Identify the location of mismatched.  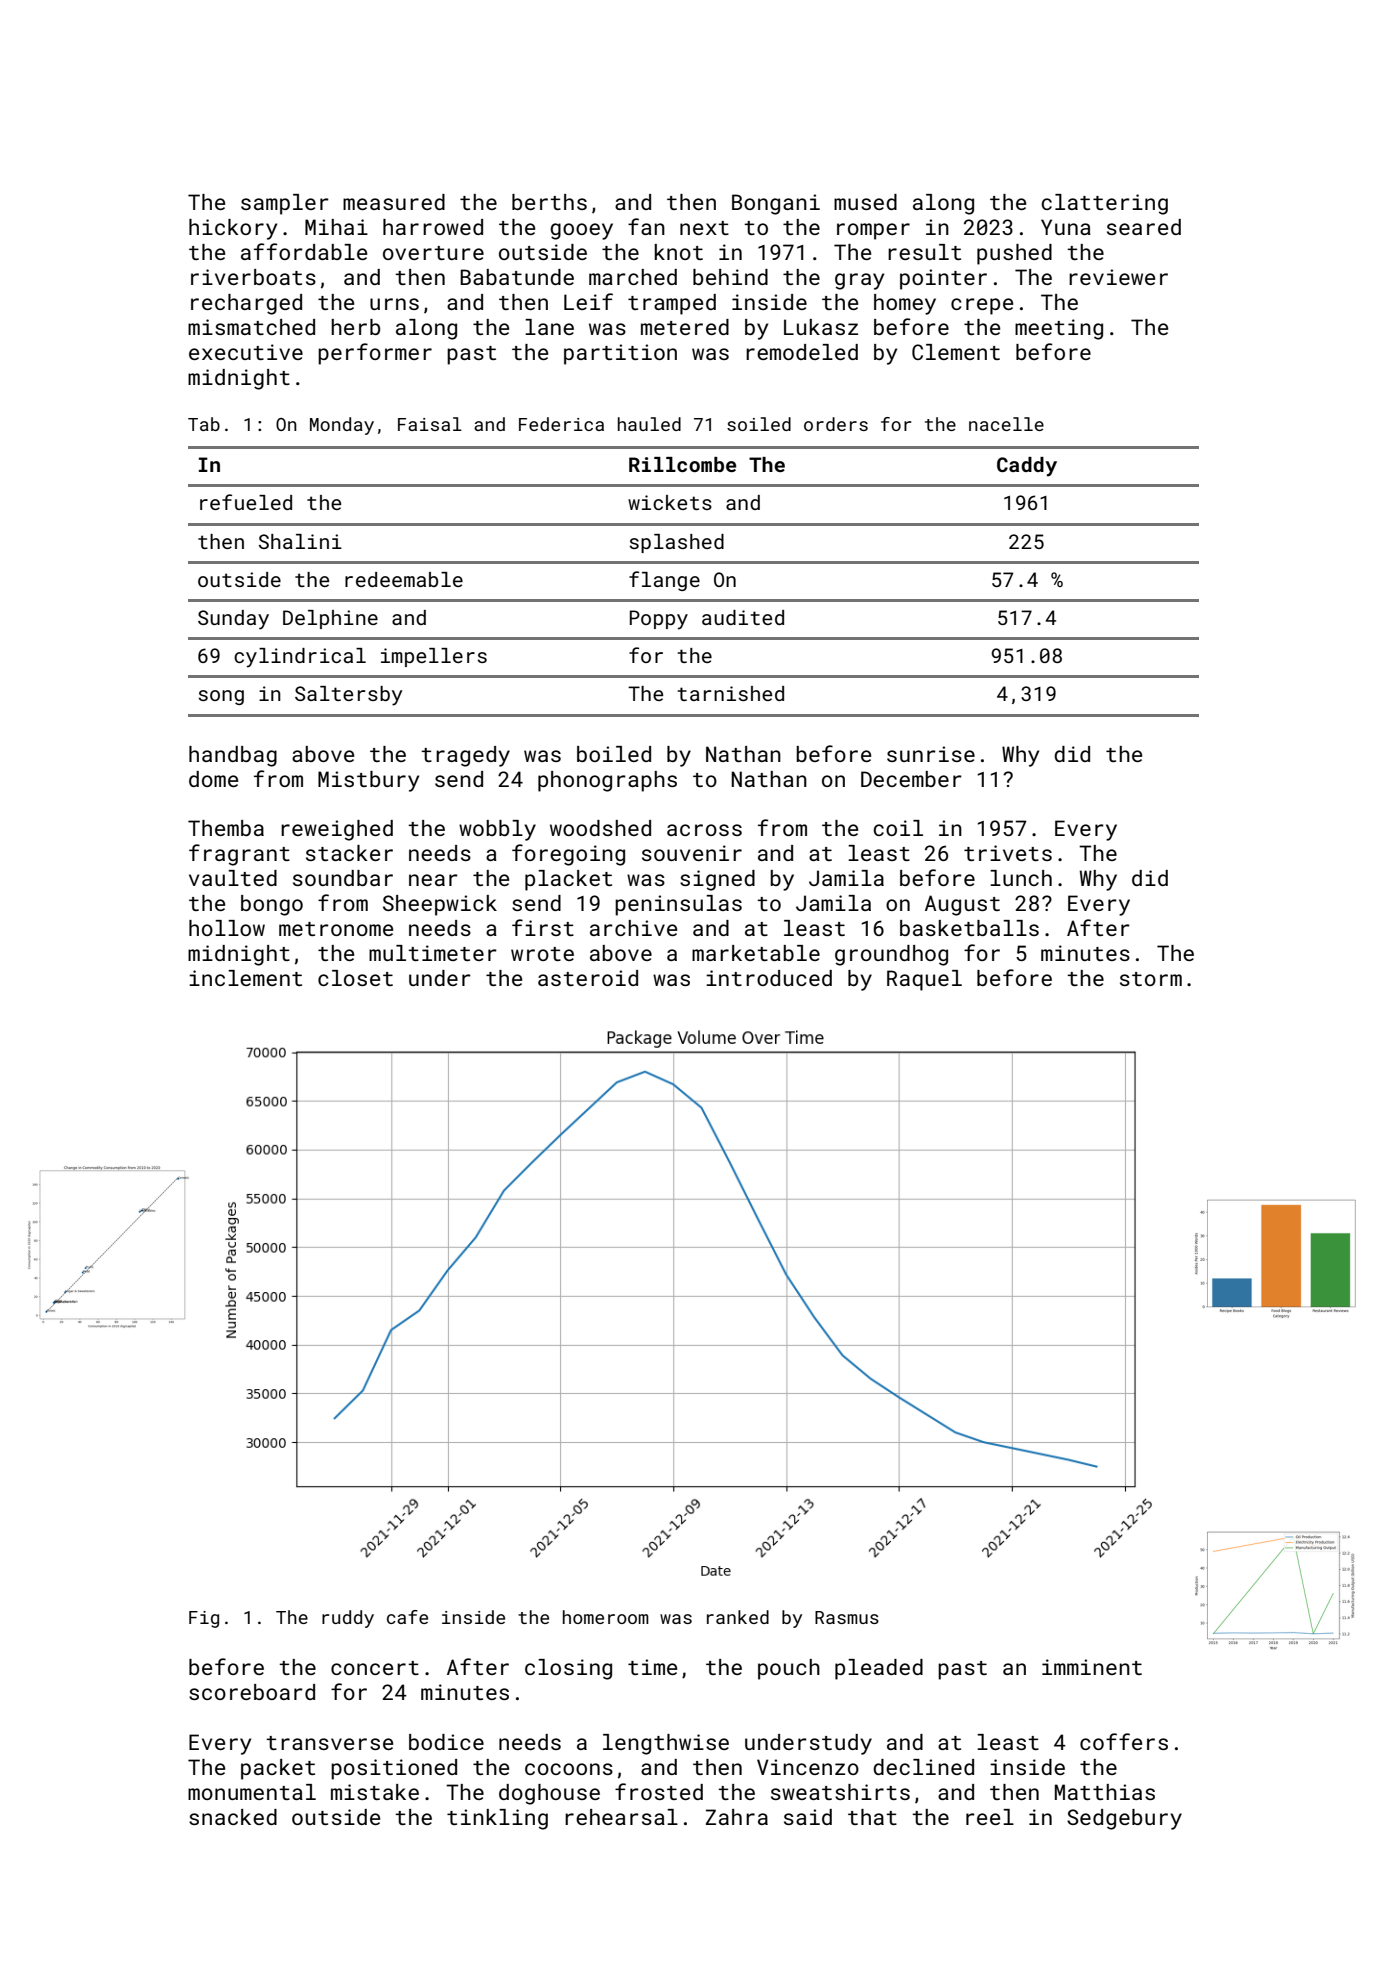
(251, 327).
